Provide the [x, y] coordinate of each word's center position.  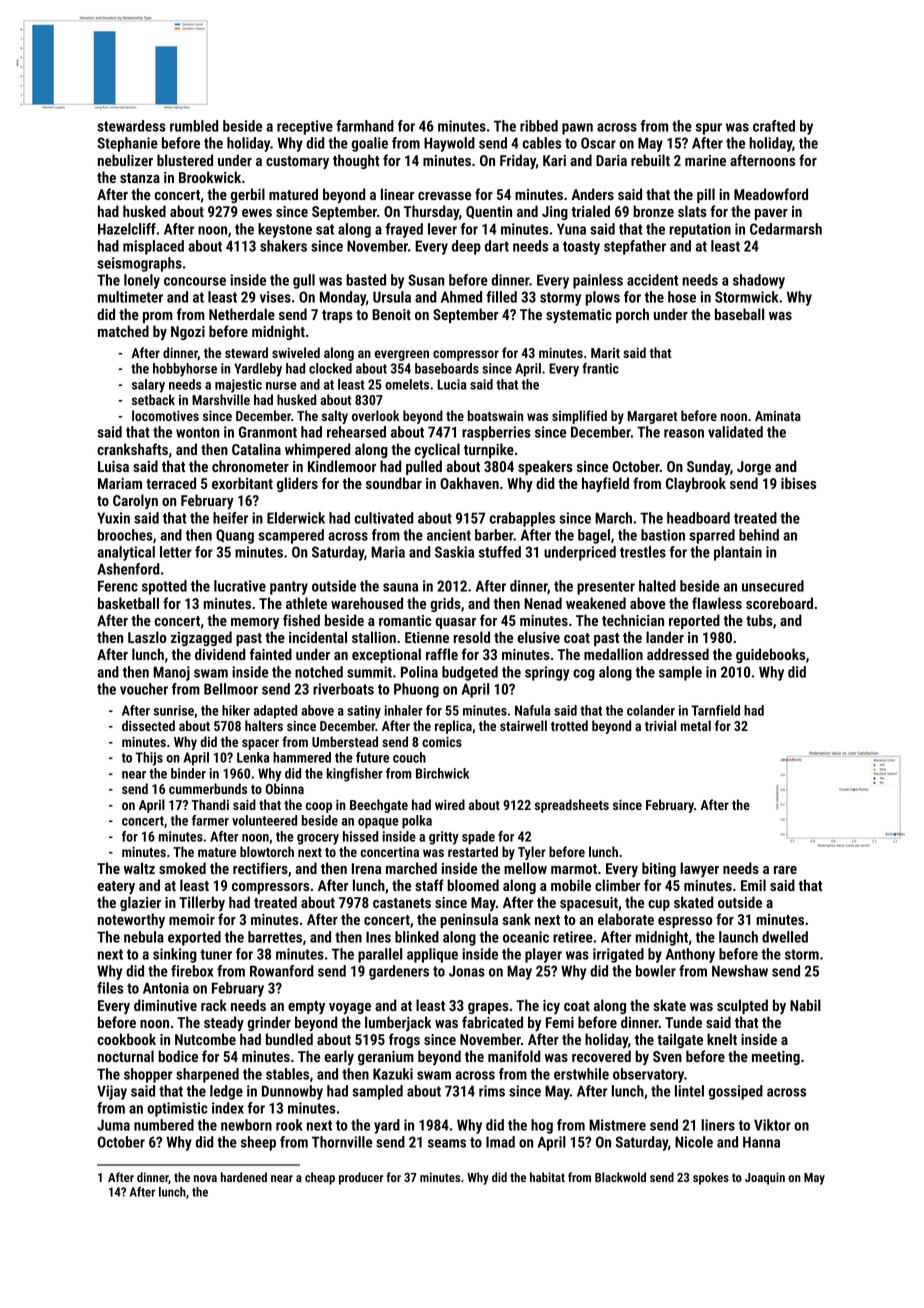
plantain [738, 553]
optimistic [177, 1109]
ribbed [539, 126]
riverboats [343, 689]
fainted [270, 654]
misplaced [153, 247]
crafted [774, 126]
